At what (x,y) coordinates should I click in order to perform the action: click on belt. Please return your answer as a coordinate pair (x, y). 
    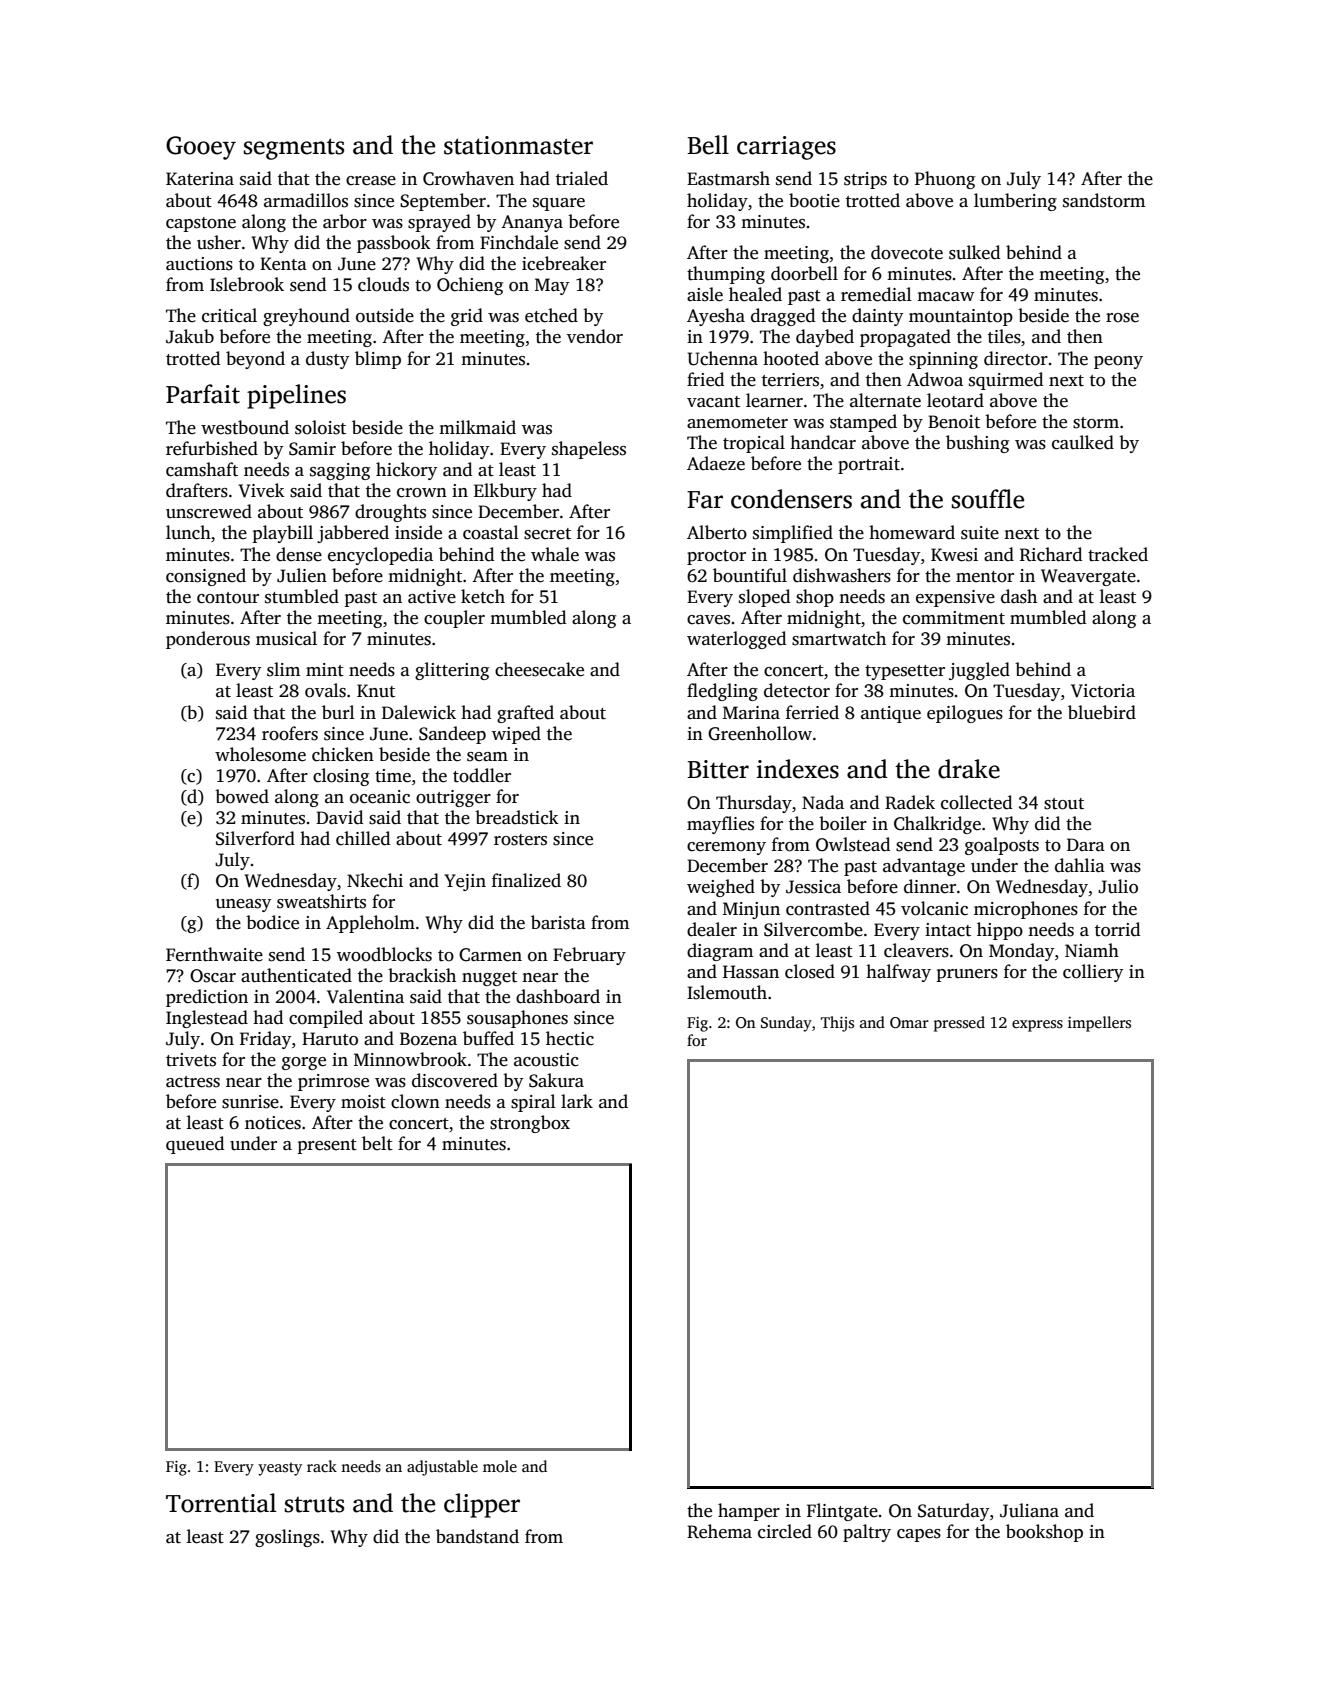
    Looking at the image, I should click on (377, 1143).
